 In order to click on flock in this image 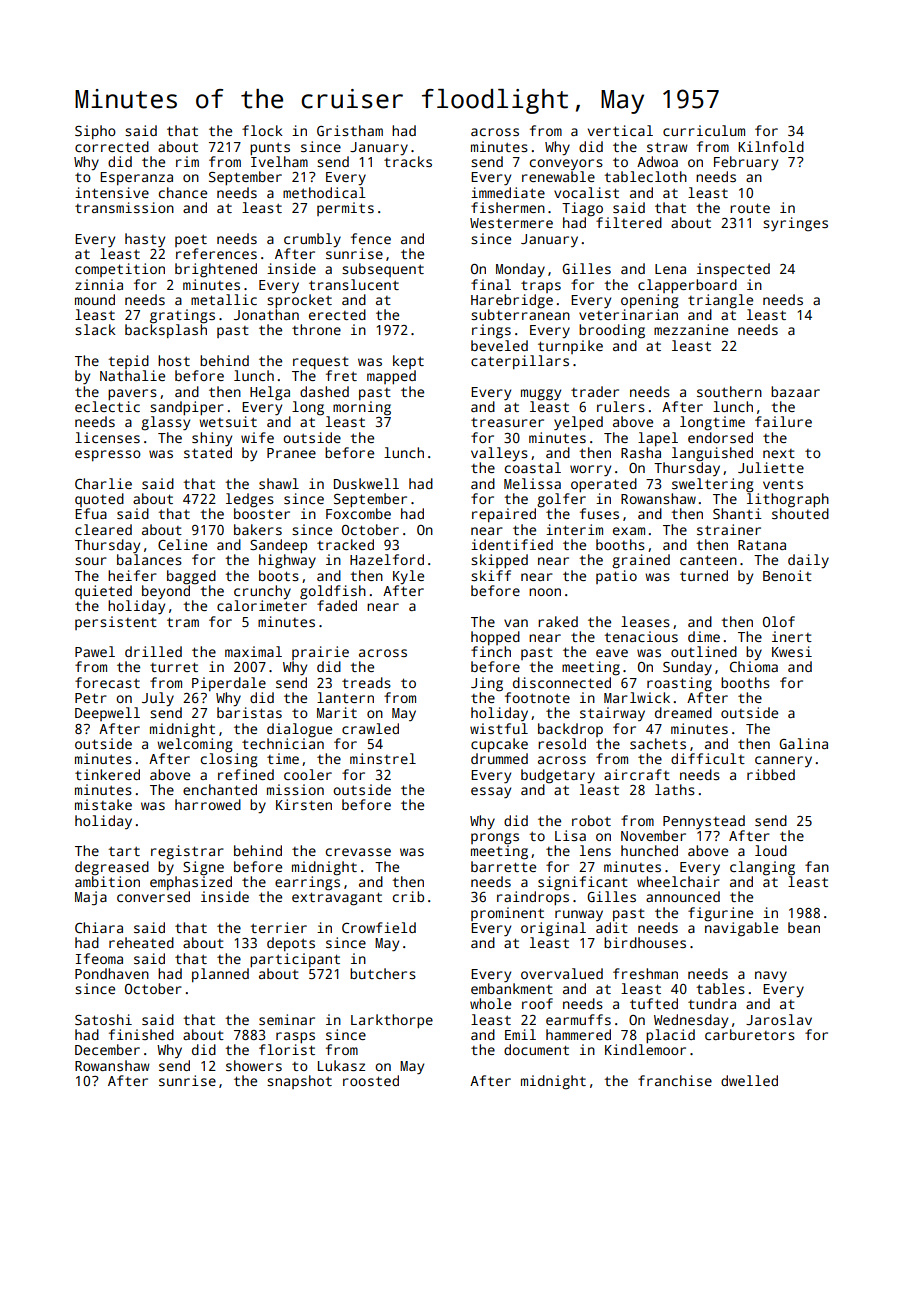, I will do `click(262, 130)`.
